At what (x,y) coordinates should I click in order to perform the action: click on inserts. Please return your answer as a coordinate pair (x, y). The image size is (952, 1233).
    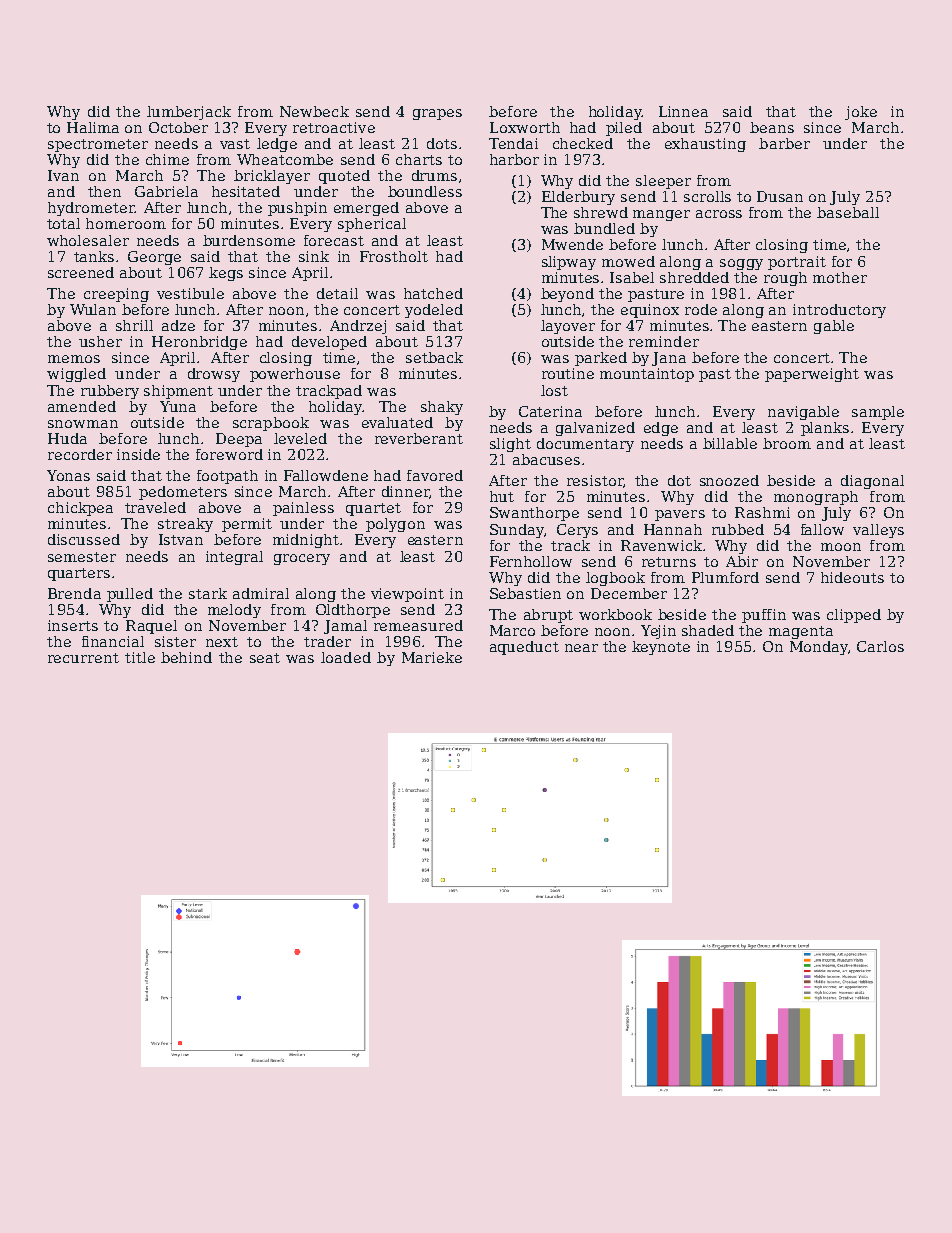
    Looking at the image, I should click on (73, 625).
